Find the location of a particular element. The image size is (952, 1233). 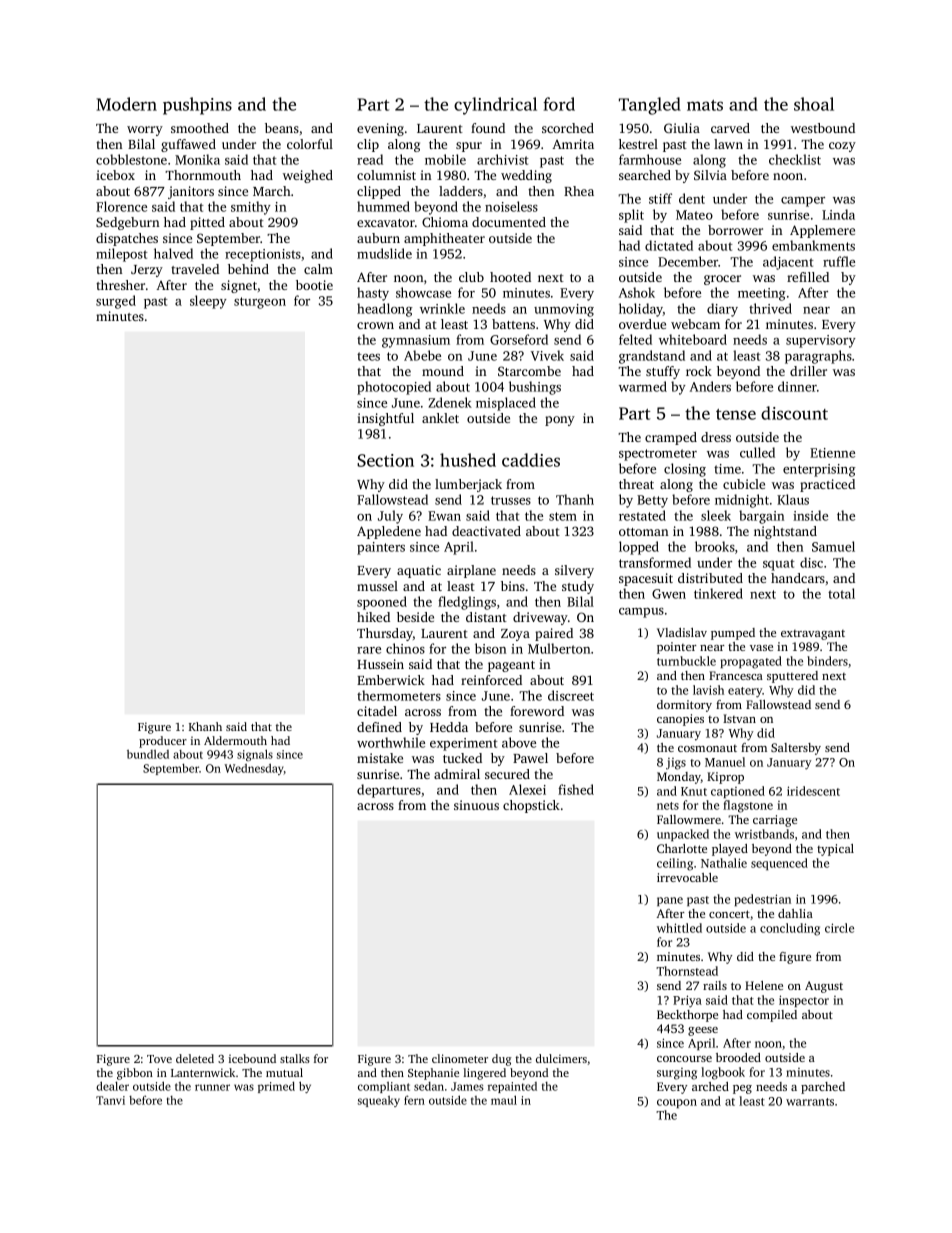

cylindrical is located at coordinates (495, 106).
